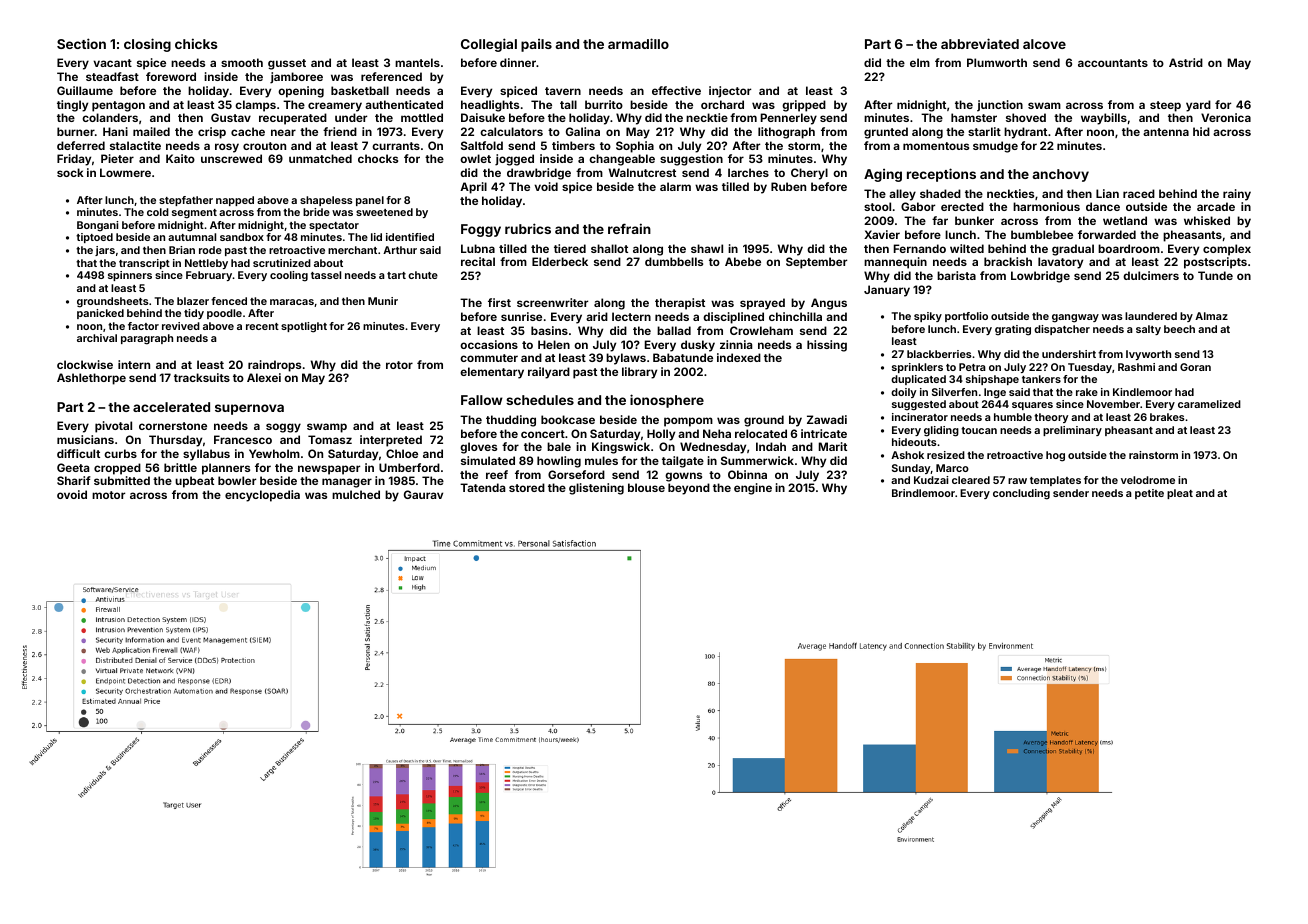  Describe the element at coordinates (399, 365) in the screenshot. I see `rotor` at that location.
